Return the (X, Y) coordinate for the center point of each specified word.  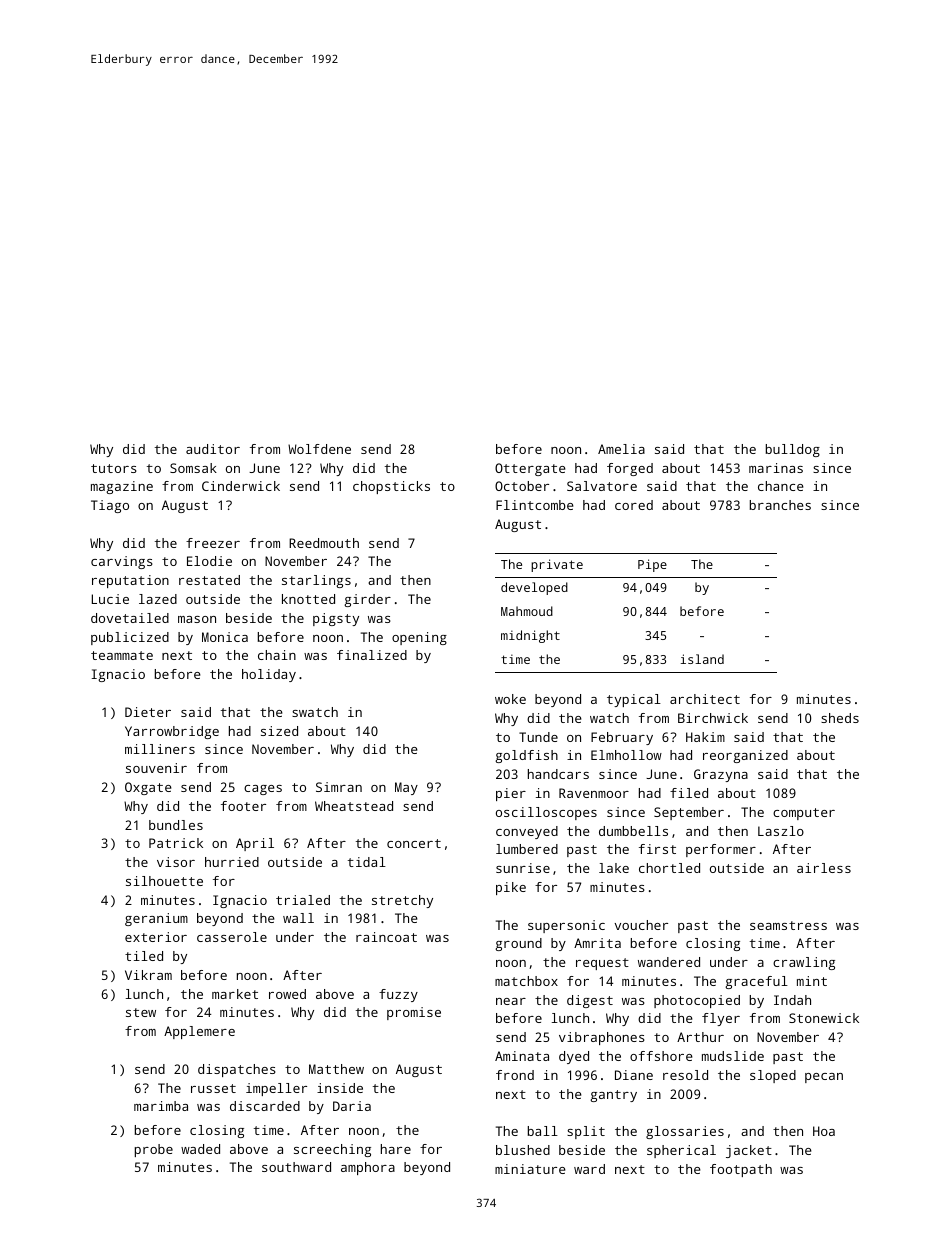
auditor (213, 449)
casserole (232, 937)
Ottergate (530, 469)
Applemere (199, 1032)
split (586, 1132)
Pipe (652, 565)
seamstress (788, 925)
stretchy (402, 901)
